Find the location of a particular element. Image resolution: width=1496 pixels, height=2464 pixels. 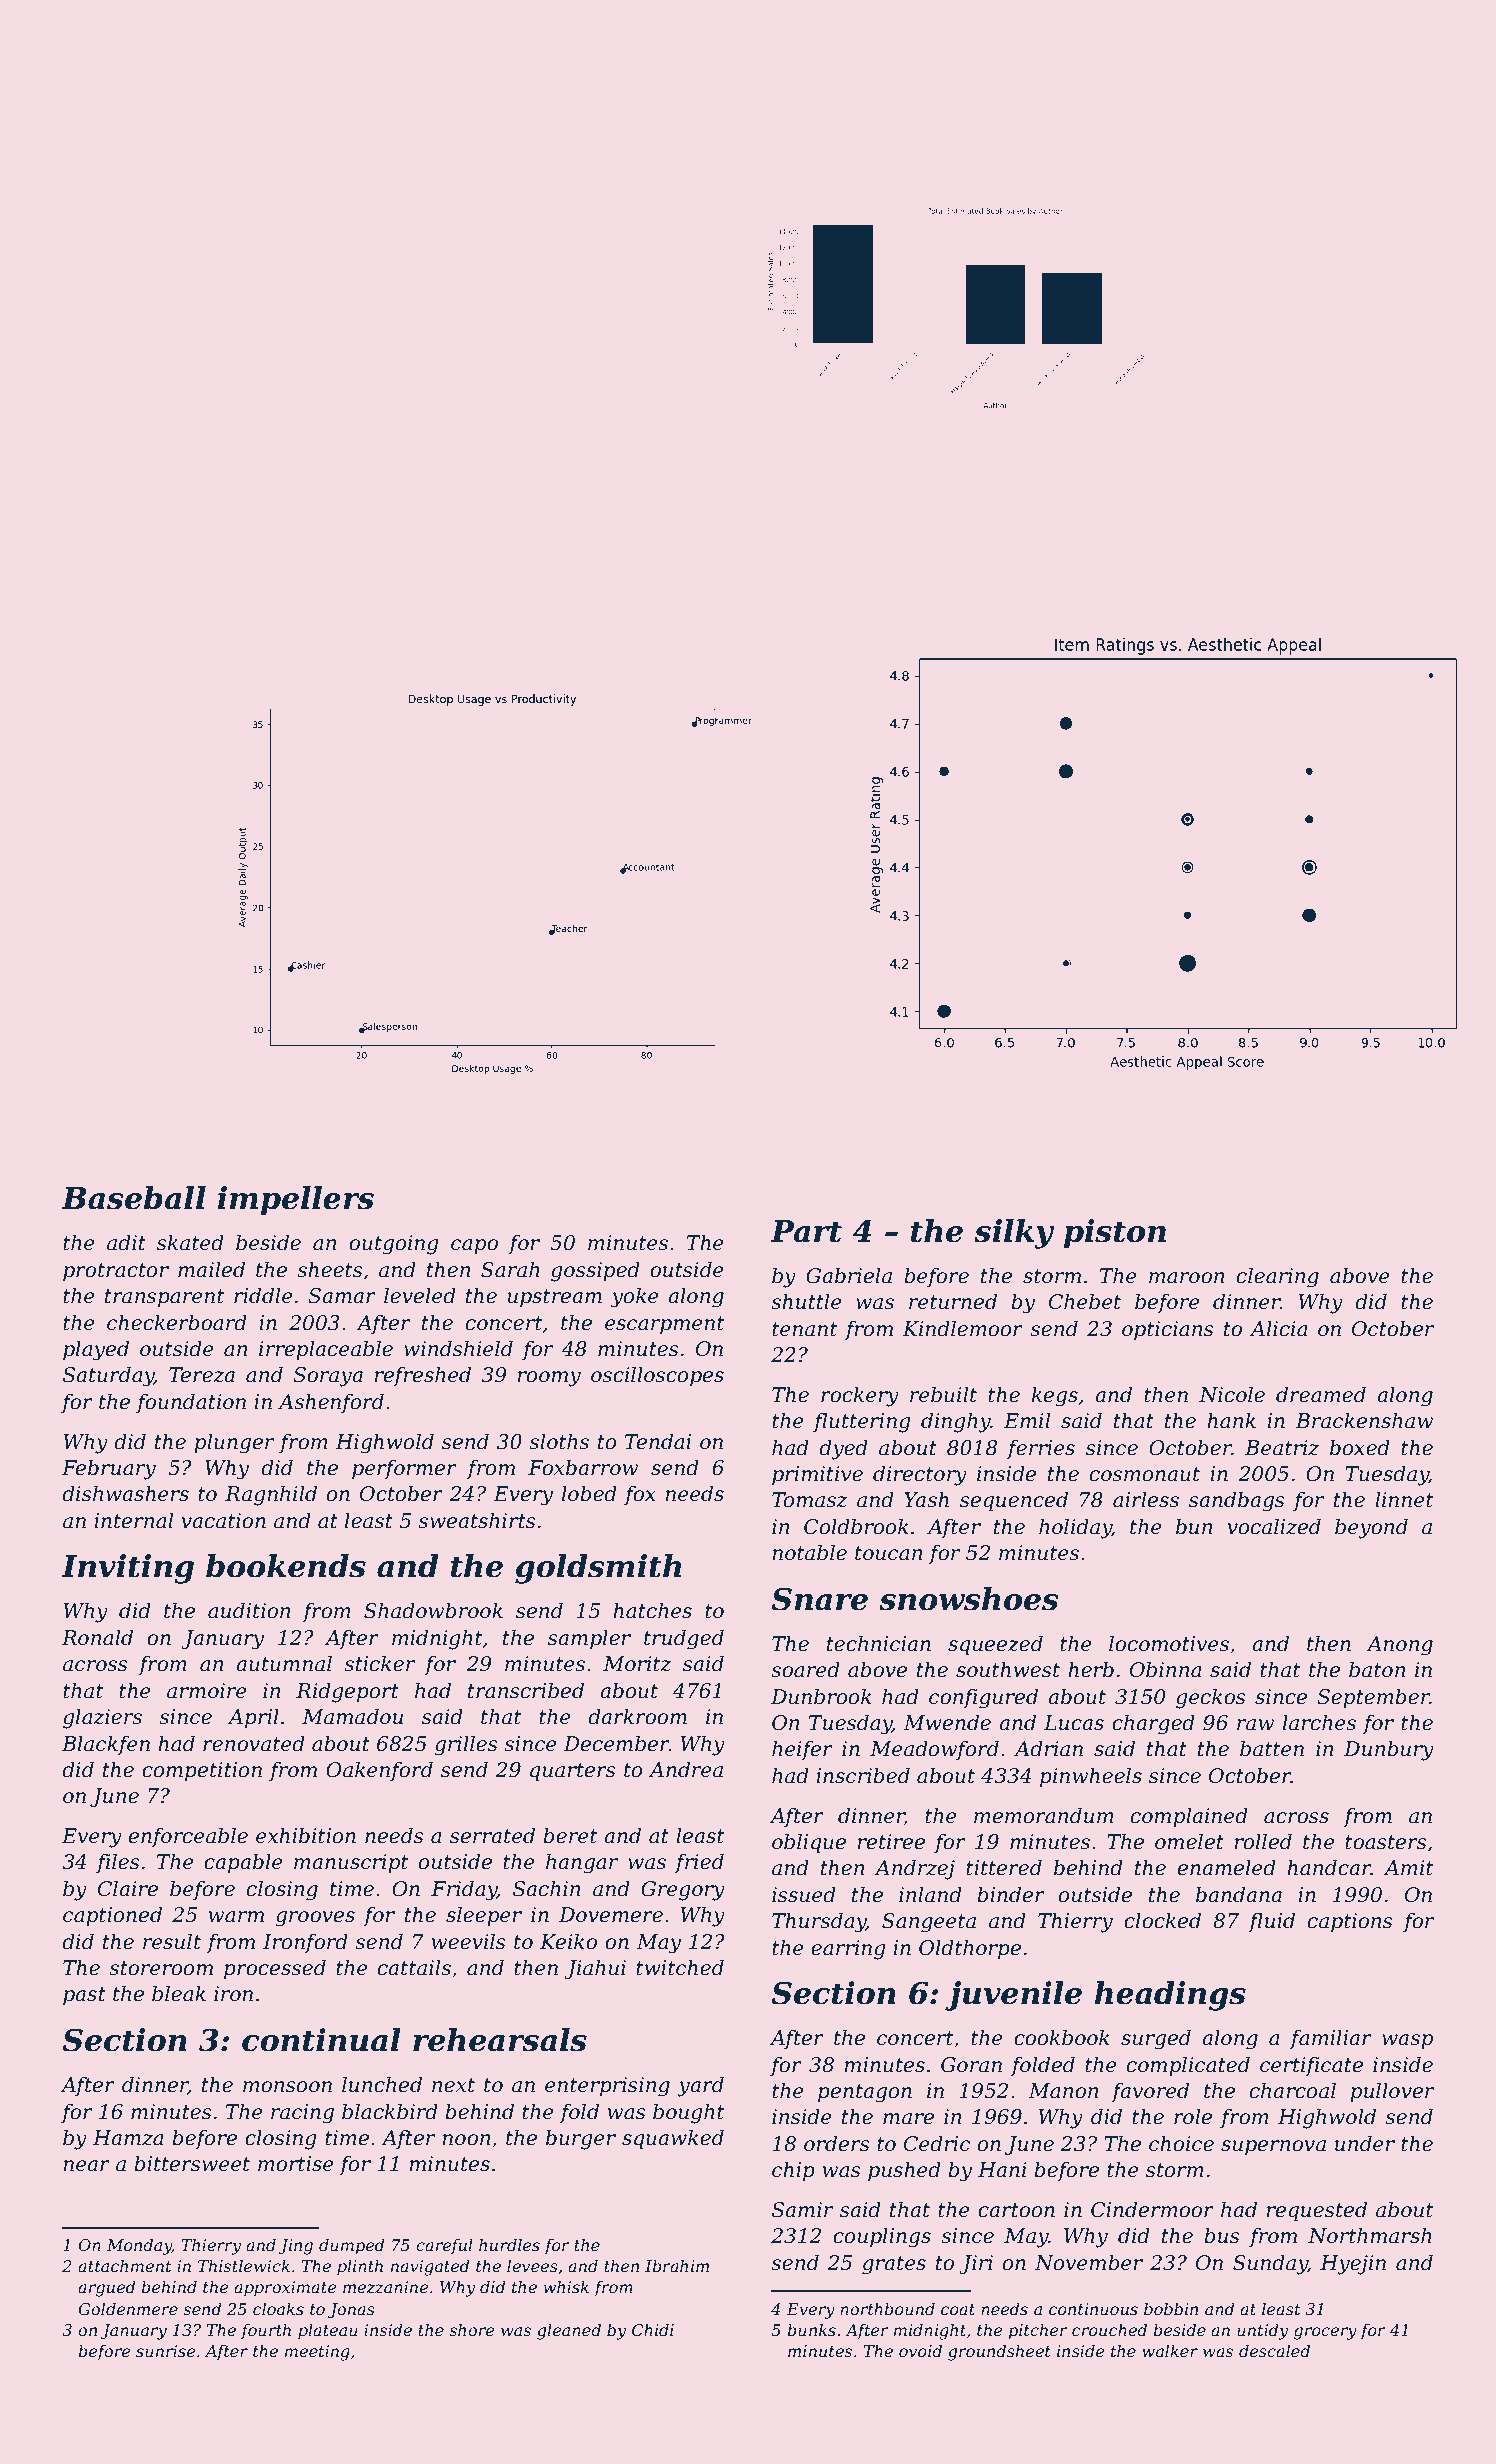

yard is located at coordinates (700, 2086).
